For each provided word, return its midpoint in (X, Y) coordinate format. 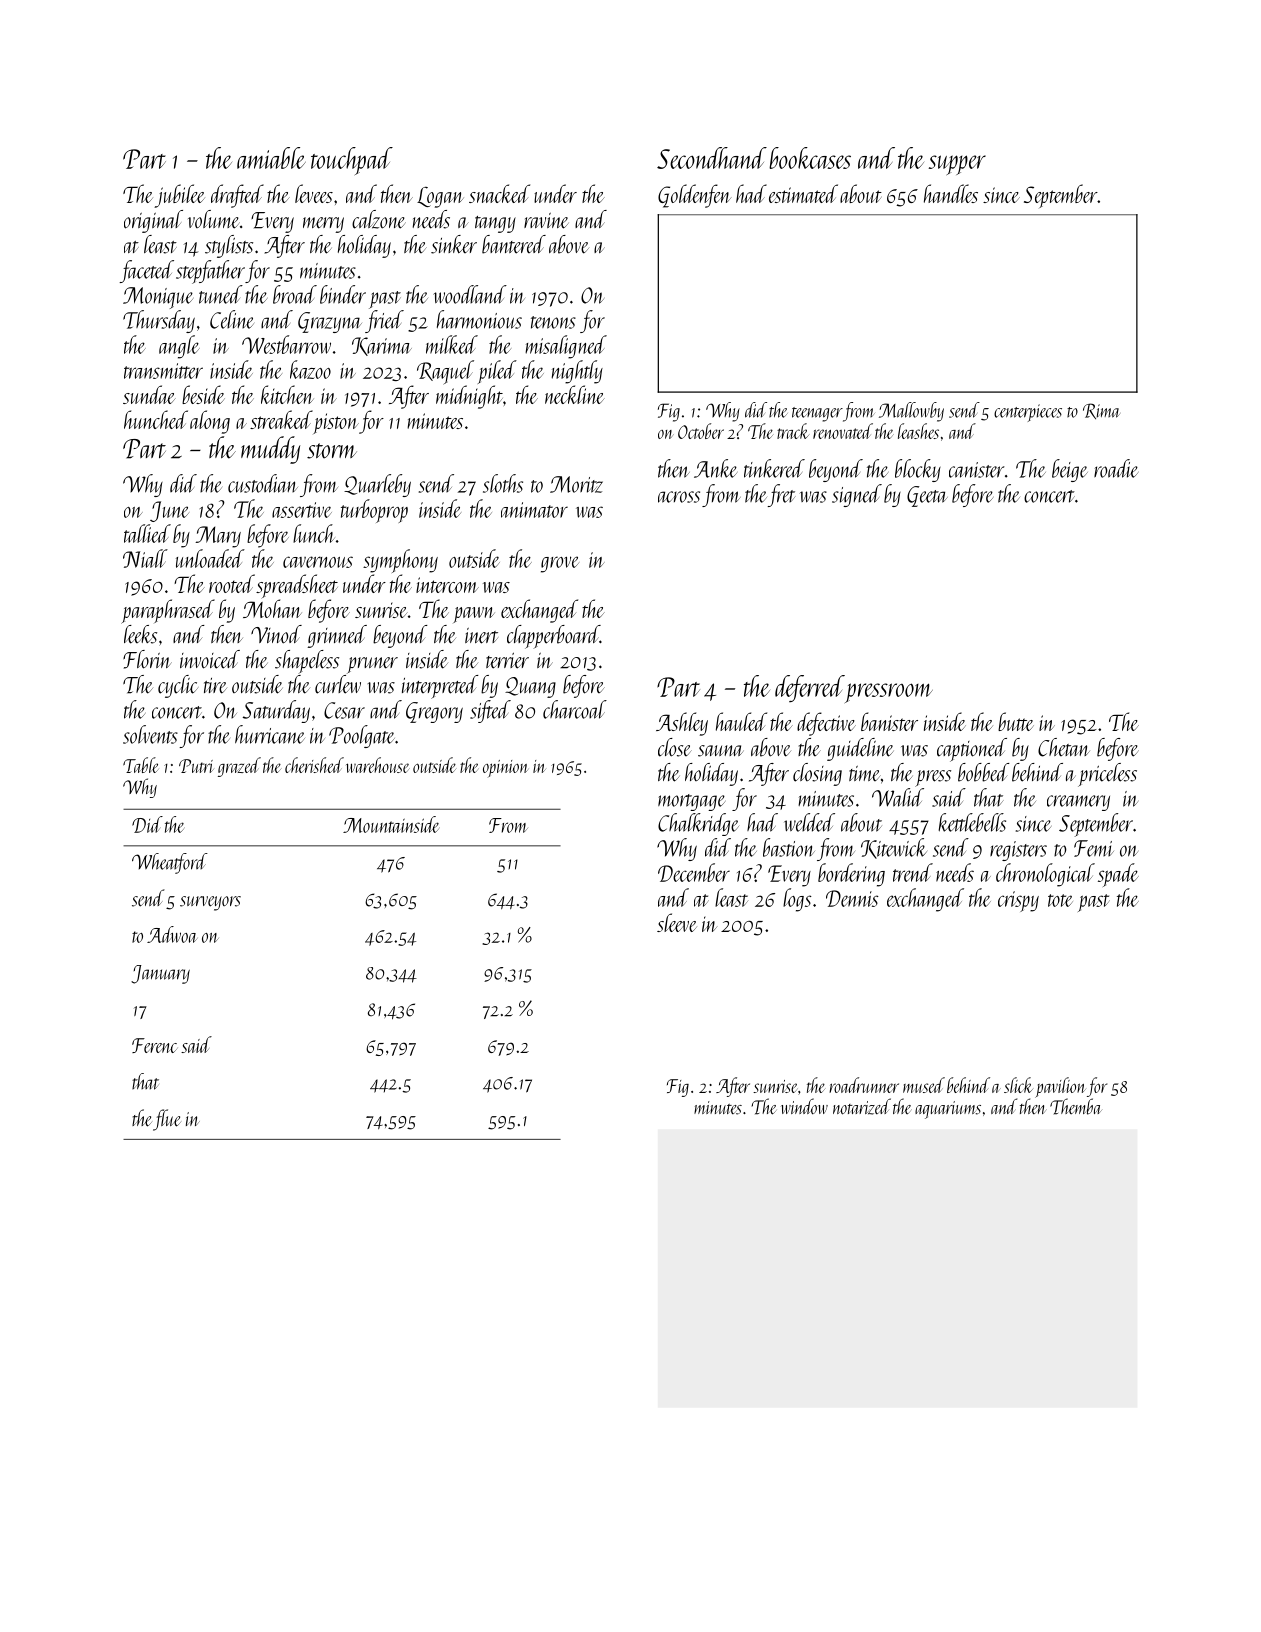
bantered (514, 244)
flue (167, 1120)
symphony (400, 561)
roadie (1116, 468)
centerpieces (1028, 413)
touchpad (352, 161)
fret (782, 495)
